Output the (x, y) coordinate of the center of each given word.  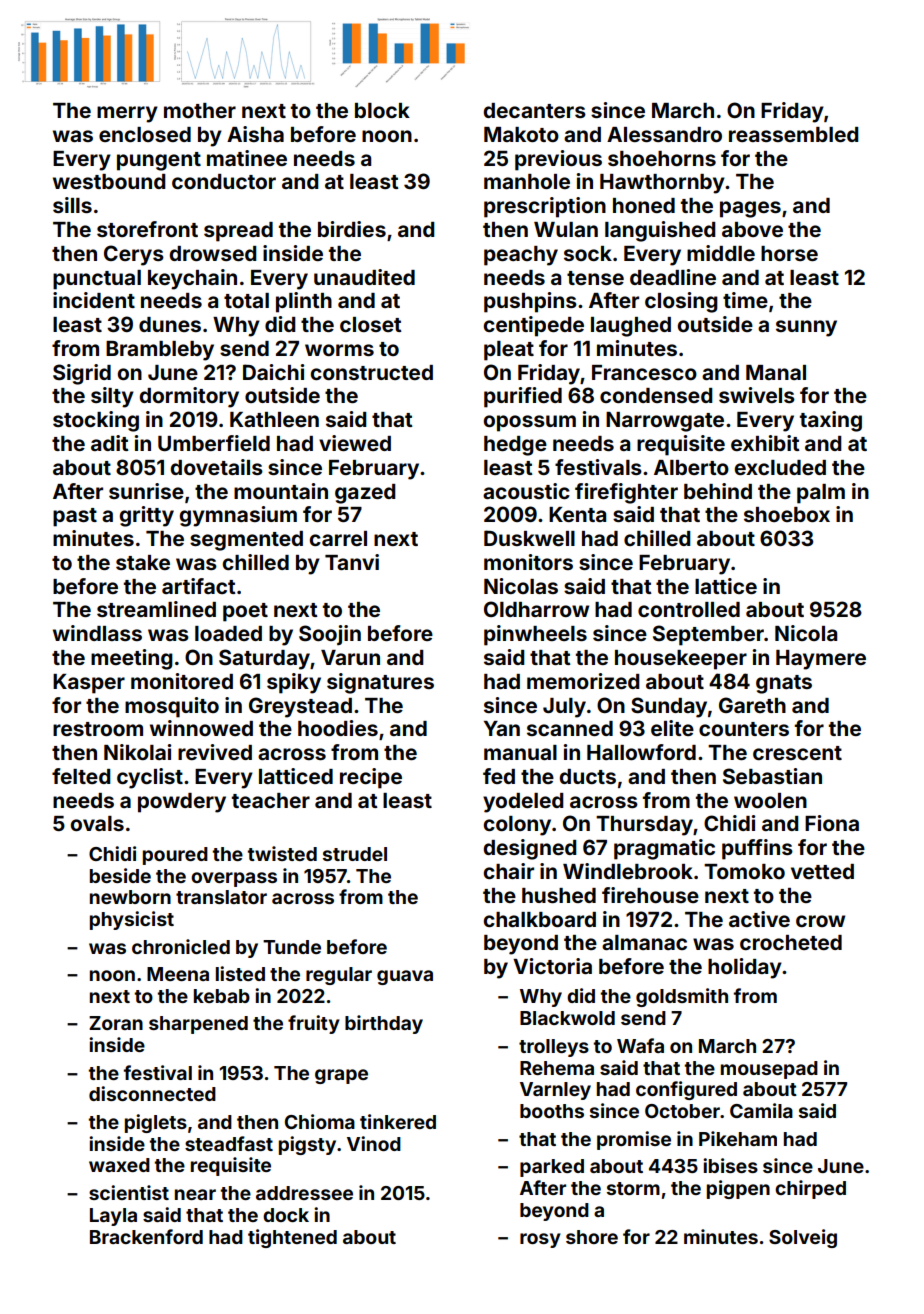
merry (127, 114)
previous (558, 160)
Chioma (320, 1121)
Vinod (374, 1143)
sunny (806, 328)
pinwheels (535, 635)
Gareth (752, 705)
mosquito (172, 707)
